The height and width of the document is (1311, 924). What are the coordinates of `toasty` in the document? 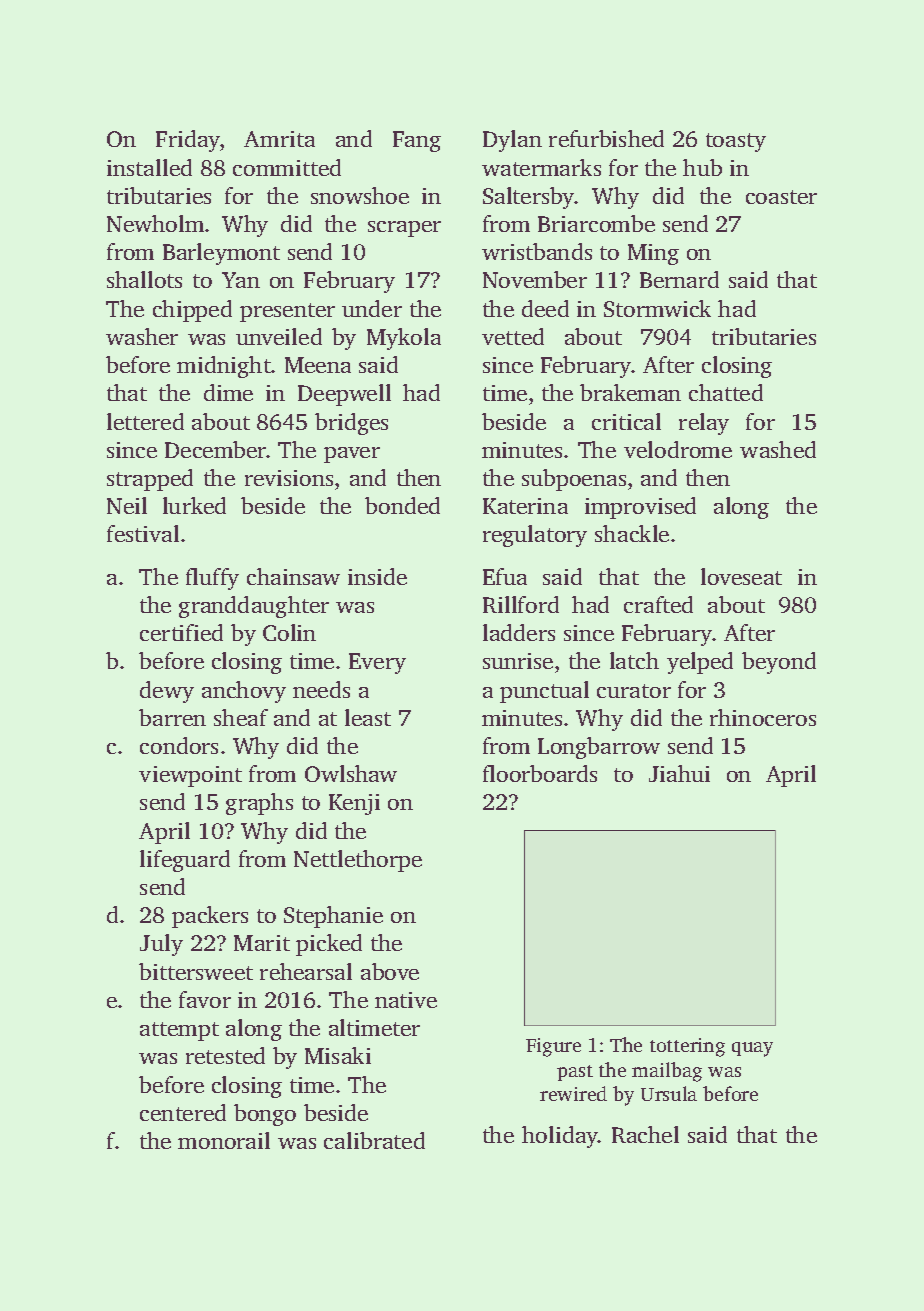 It's located at (736, 142).
